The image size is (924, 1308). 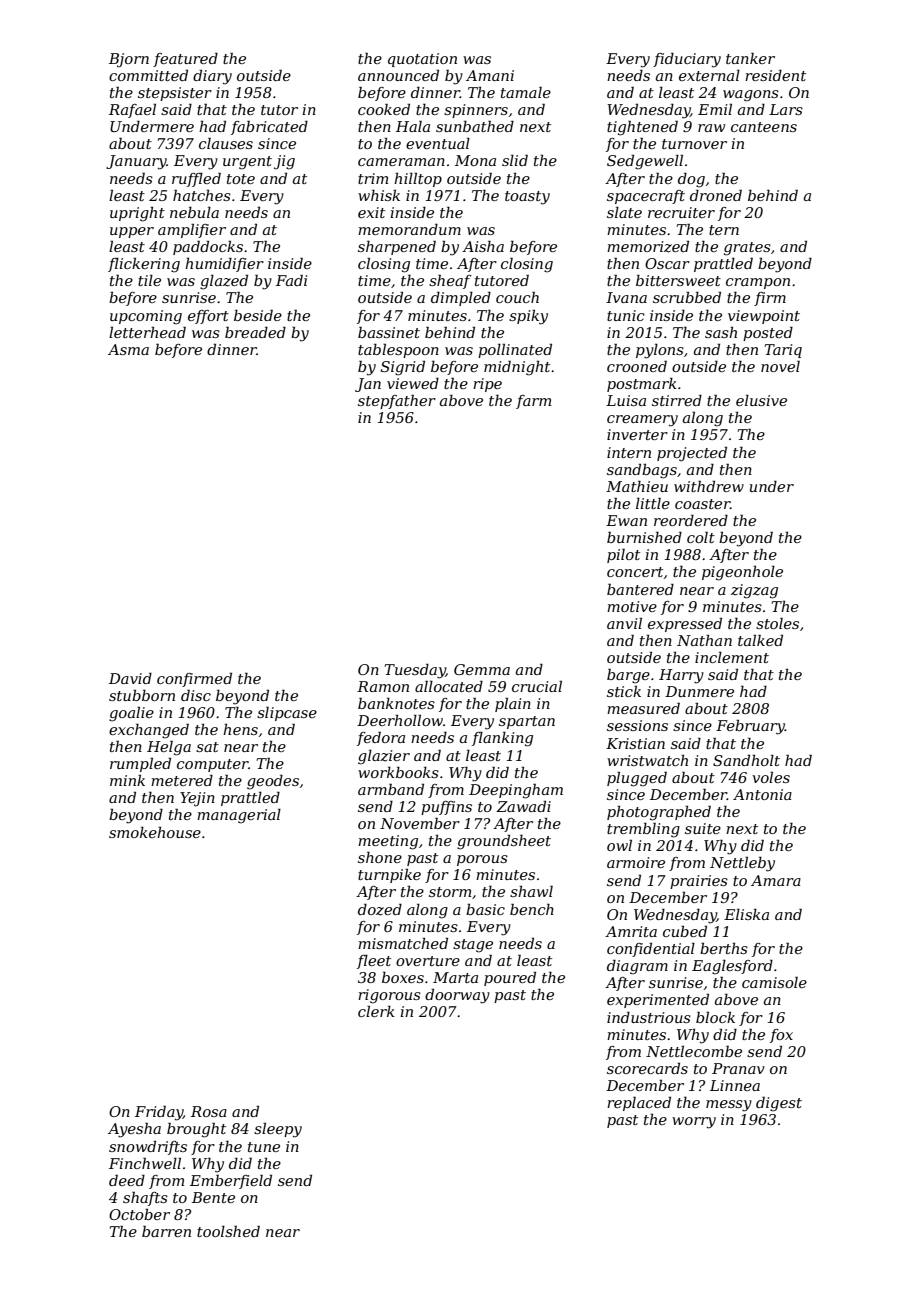 What do you see at coordinates (637, 486) in the screenshot?
I see `Mathieu` at bounding box center [637, 486].
